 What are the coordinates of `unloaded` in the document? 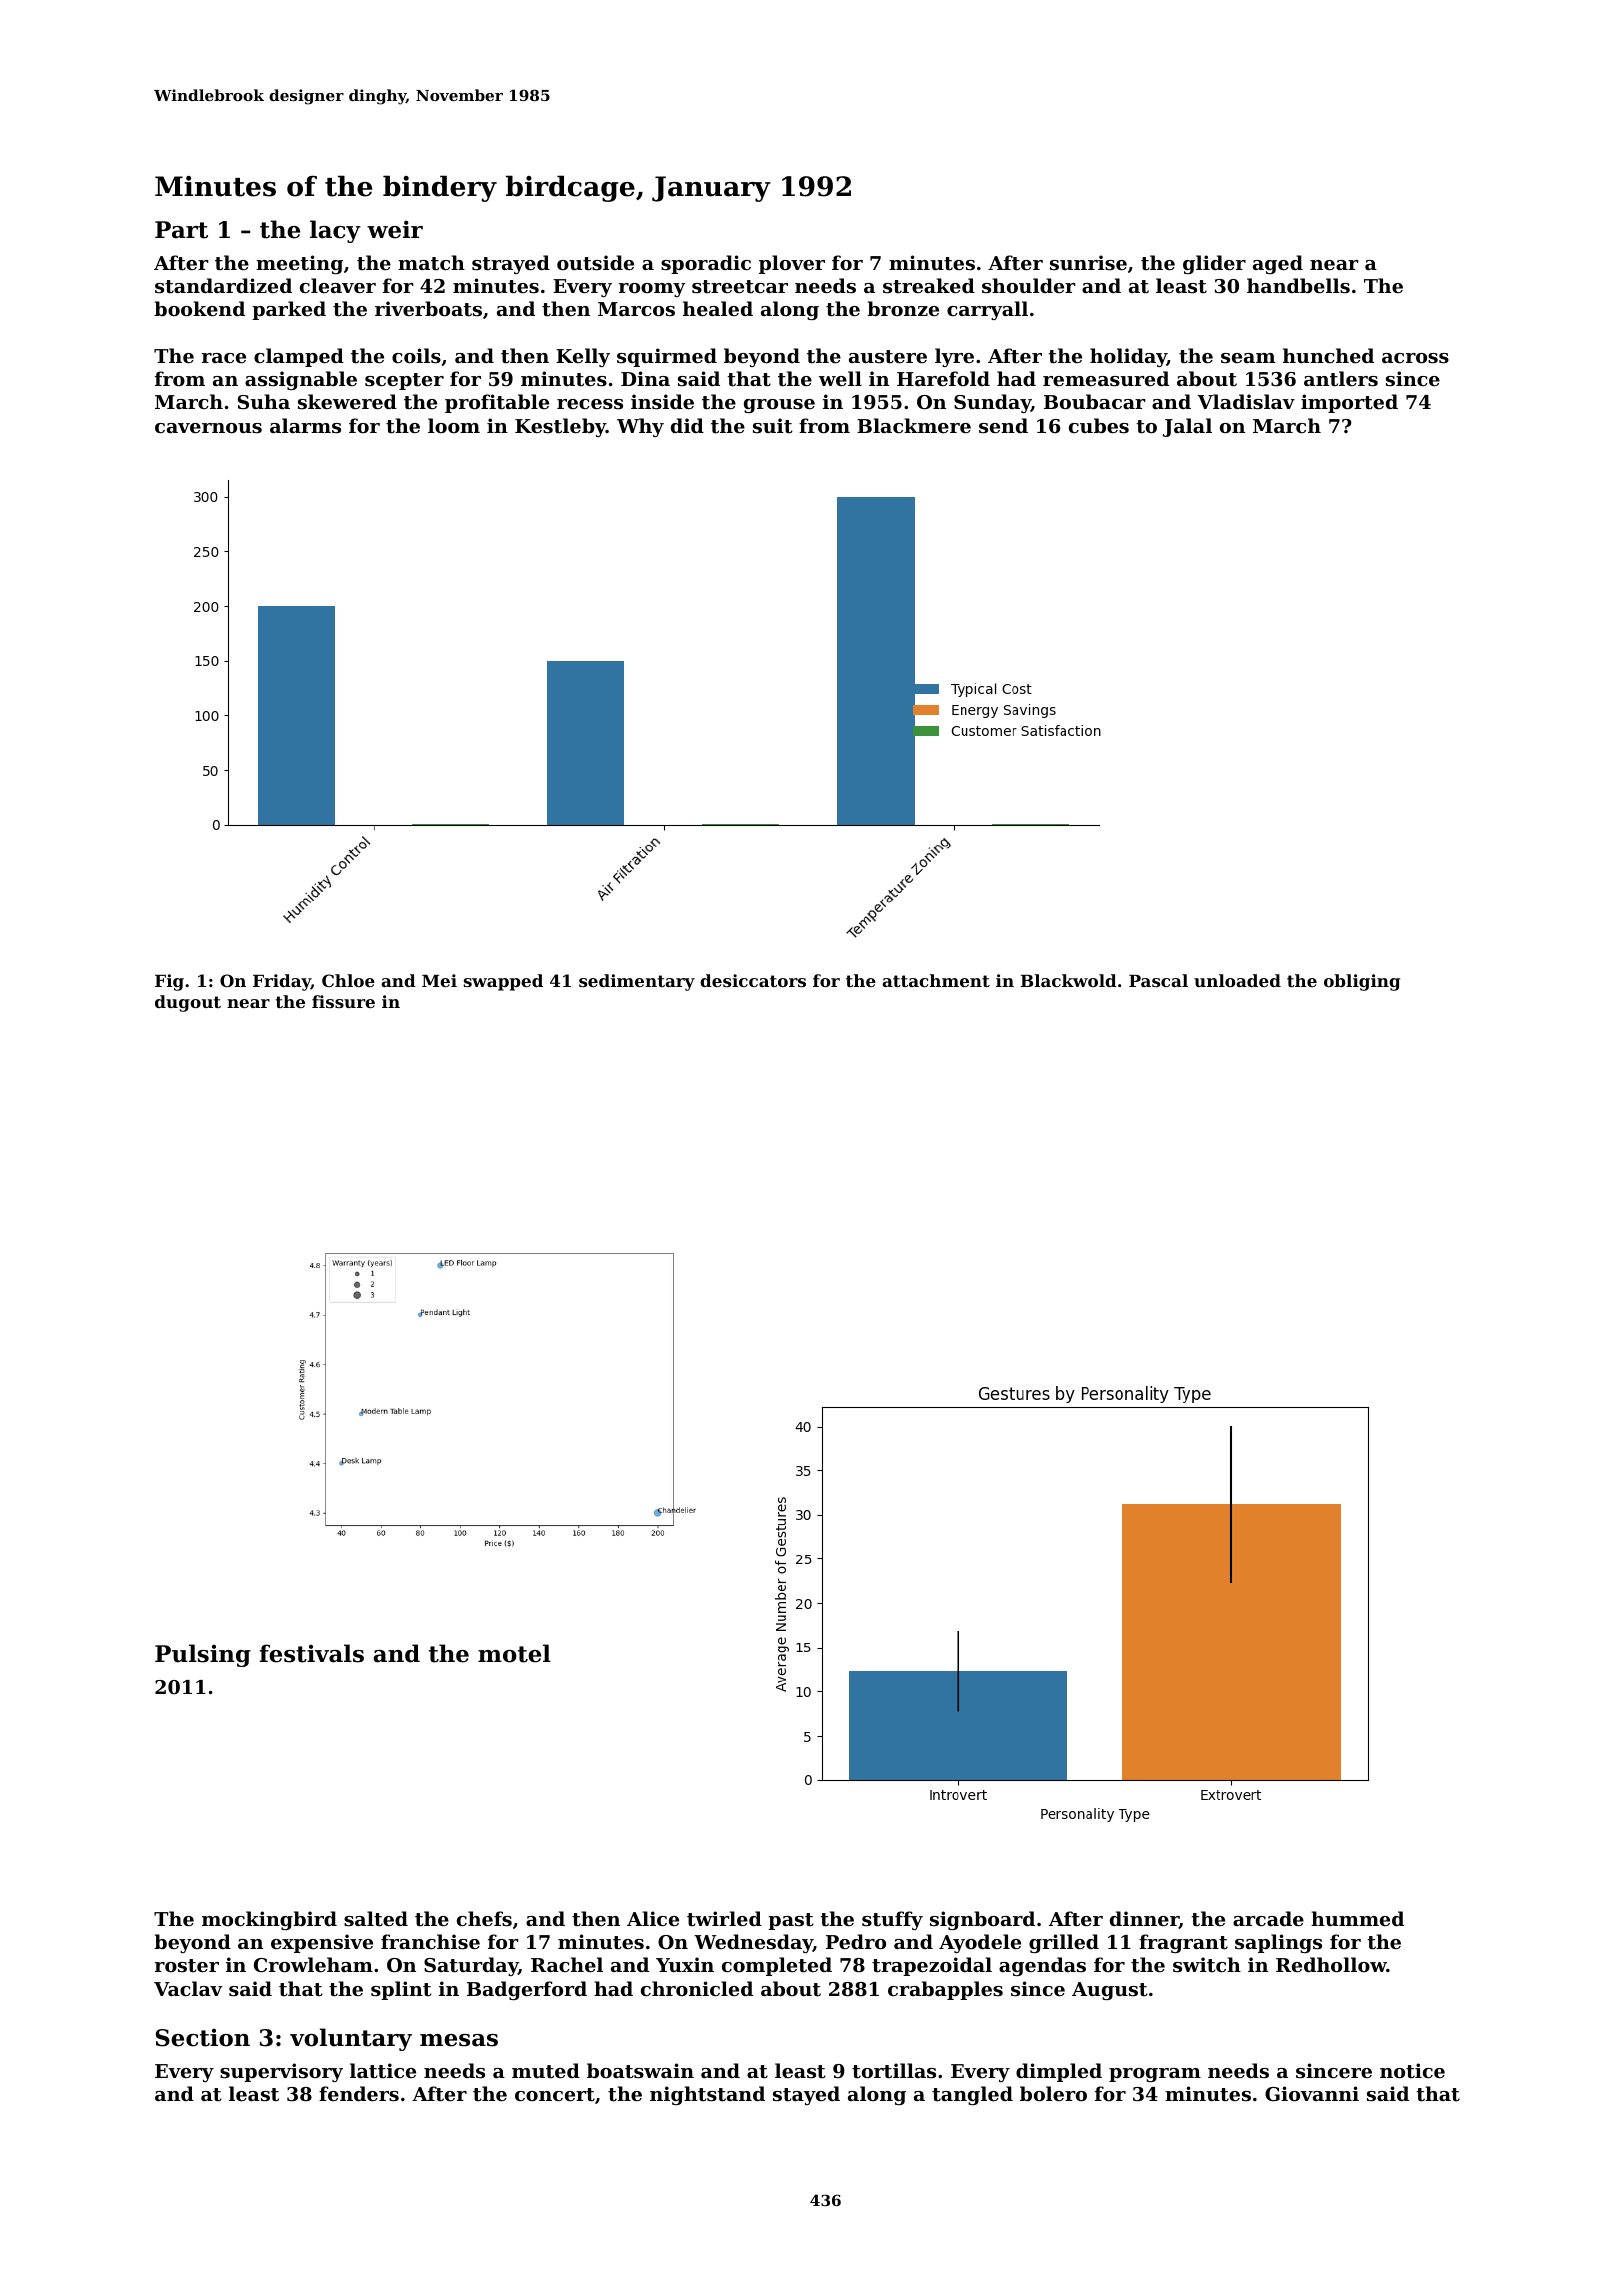 It's located at (1237, 980).
